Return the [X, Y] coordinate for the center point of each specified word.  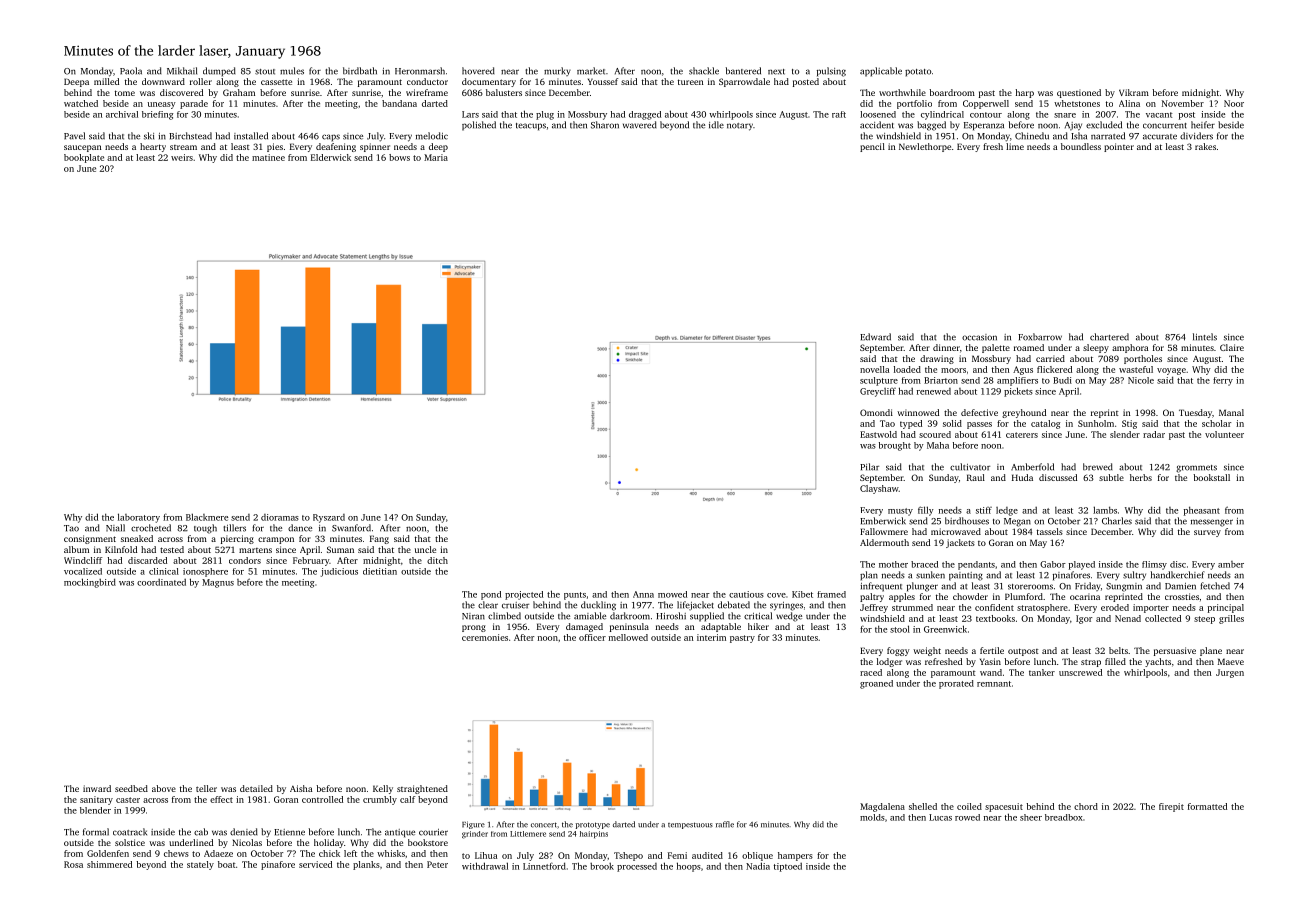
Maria [436, 157]
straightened [422, 789]
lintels [1205, 337]
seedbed [131, 788]
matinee [268, 157]
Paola [131, 71]
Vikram [1134, 92]
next [776, 72]
